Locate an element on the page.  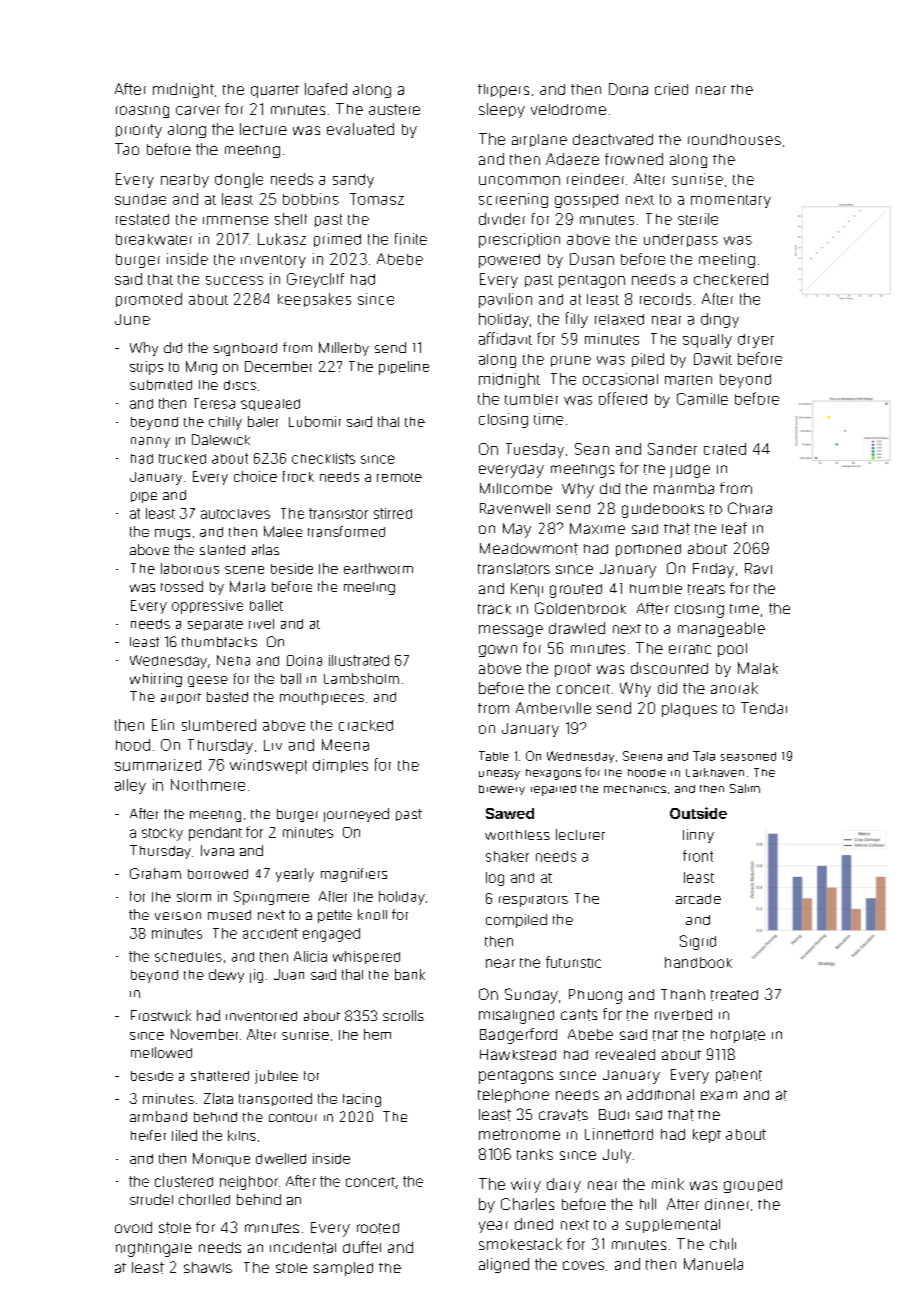
Manuela is located at coordinates (713, 1264).
